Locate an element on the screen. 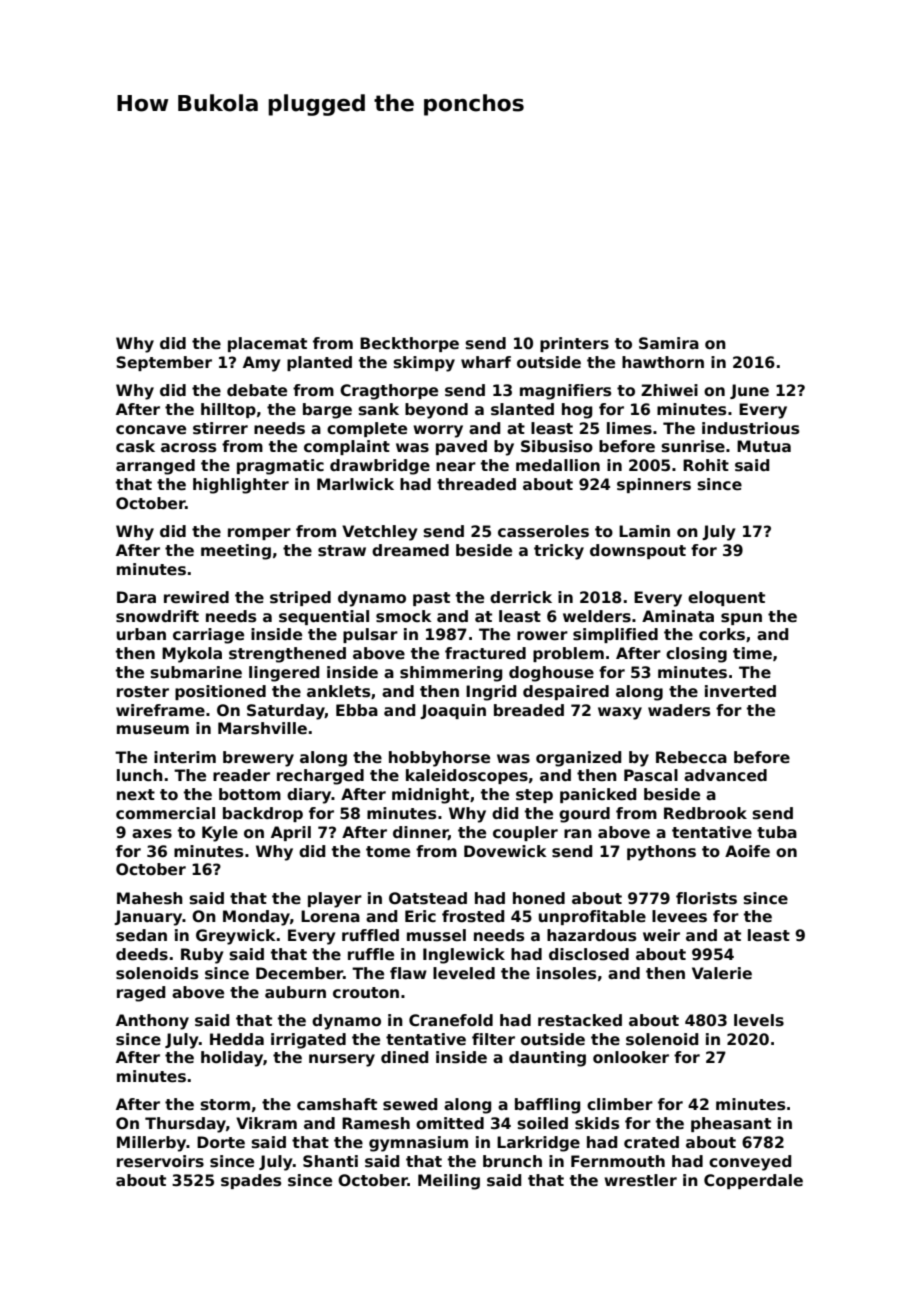 This screenshot has height=1308, width=924. Samira is located at coordinates (669, 343).
